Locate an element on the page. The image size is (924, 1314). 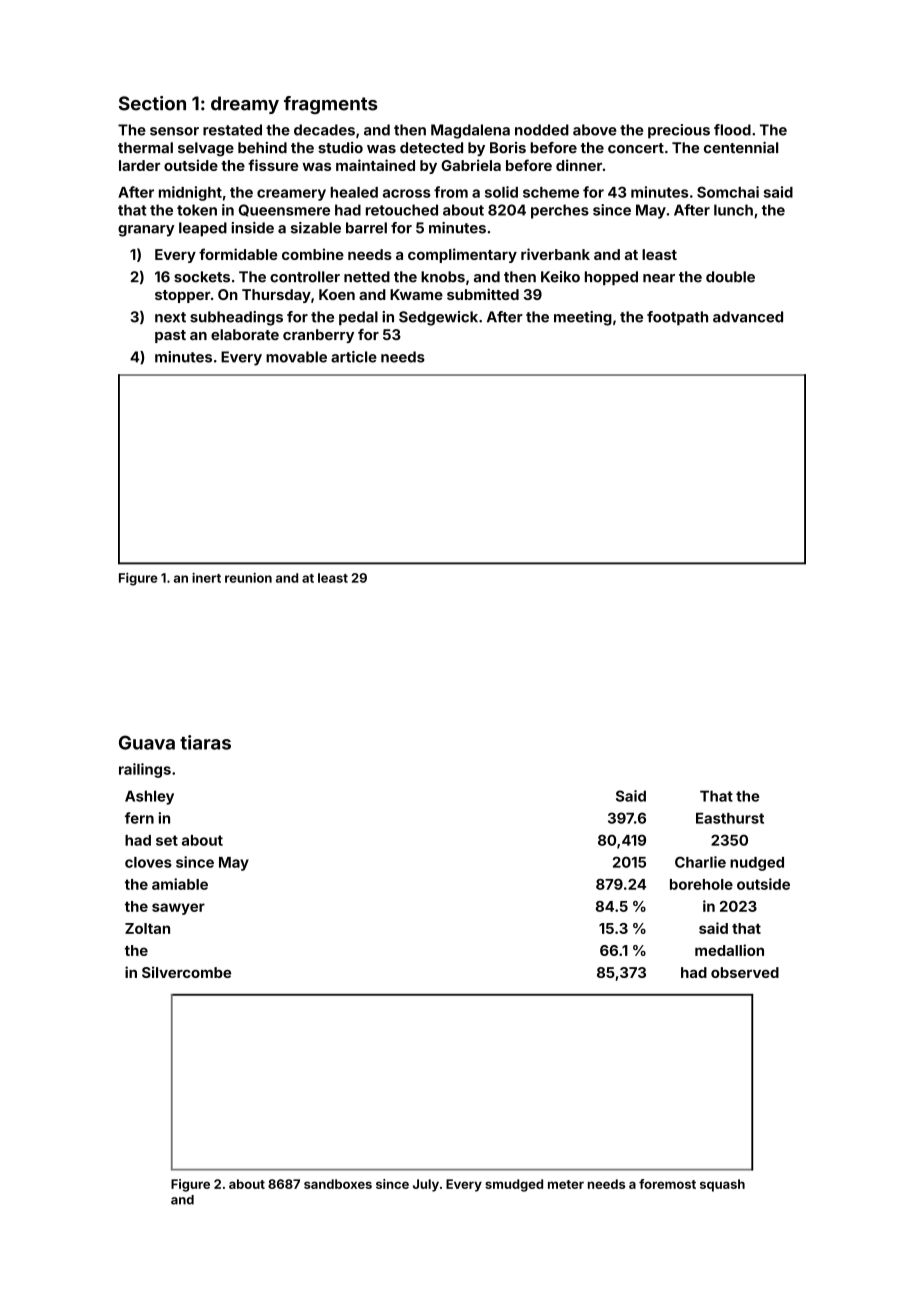
nudged is located at coordinates (757, 864).
